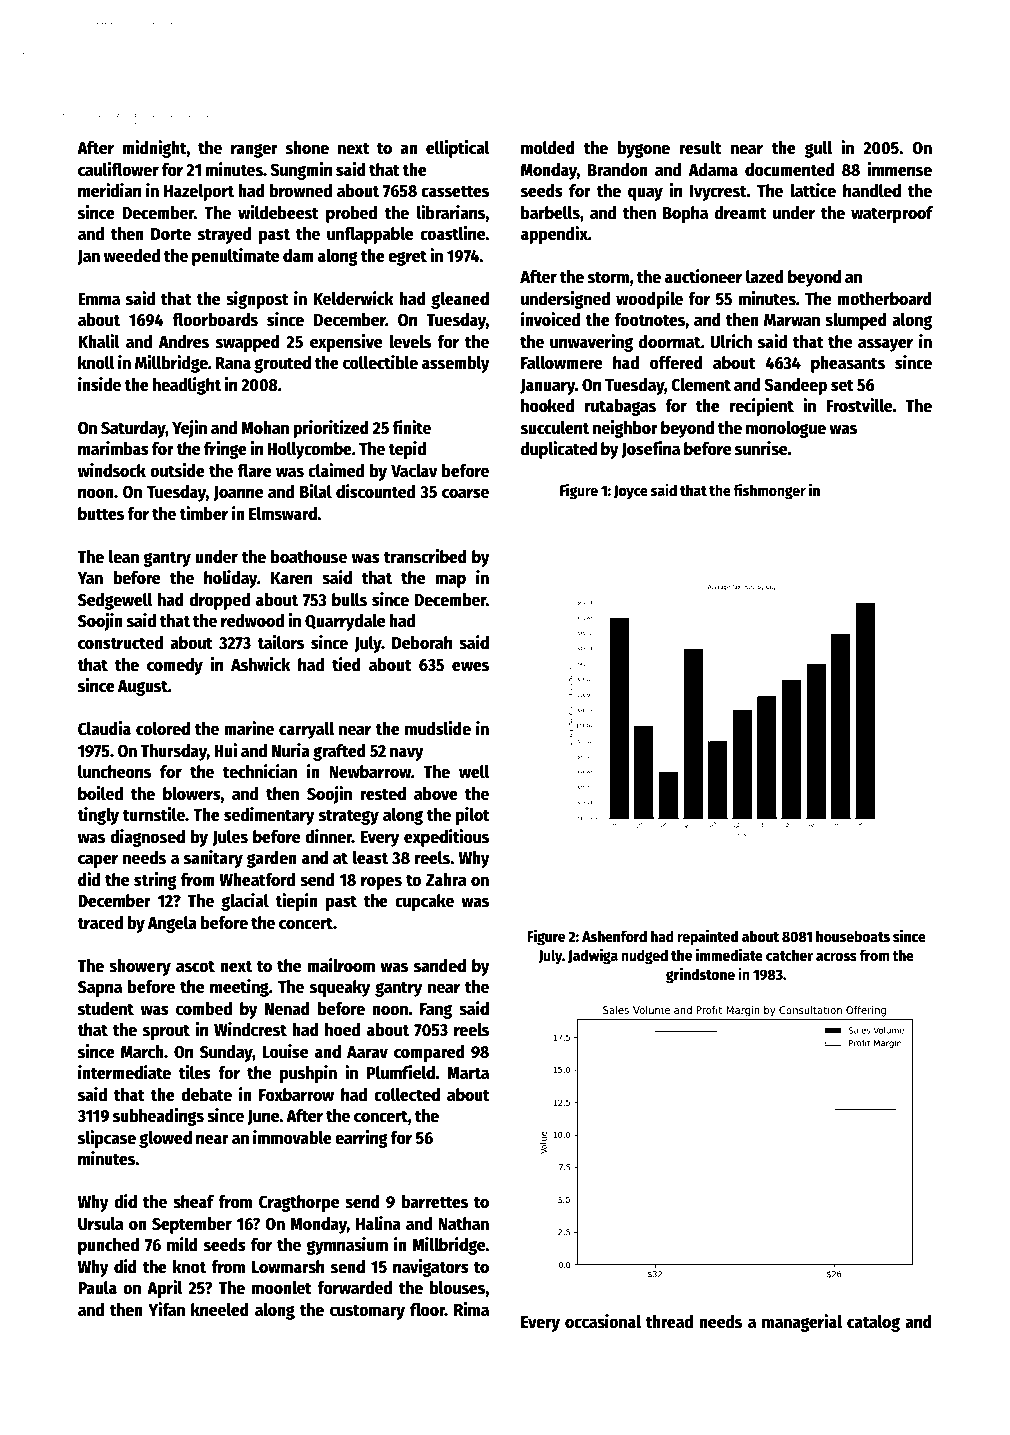 The height and width of the screenshot is (1435, 1010). Describe the element at coordinates (608, 277) in the screenshot. I see `storm` at that location.
